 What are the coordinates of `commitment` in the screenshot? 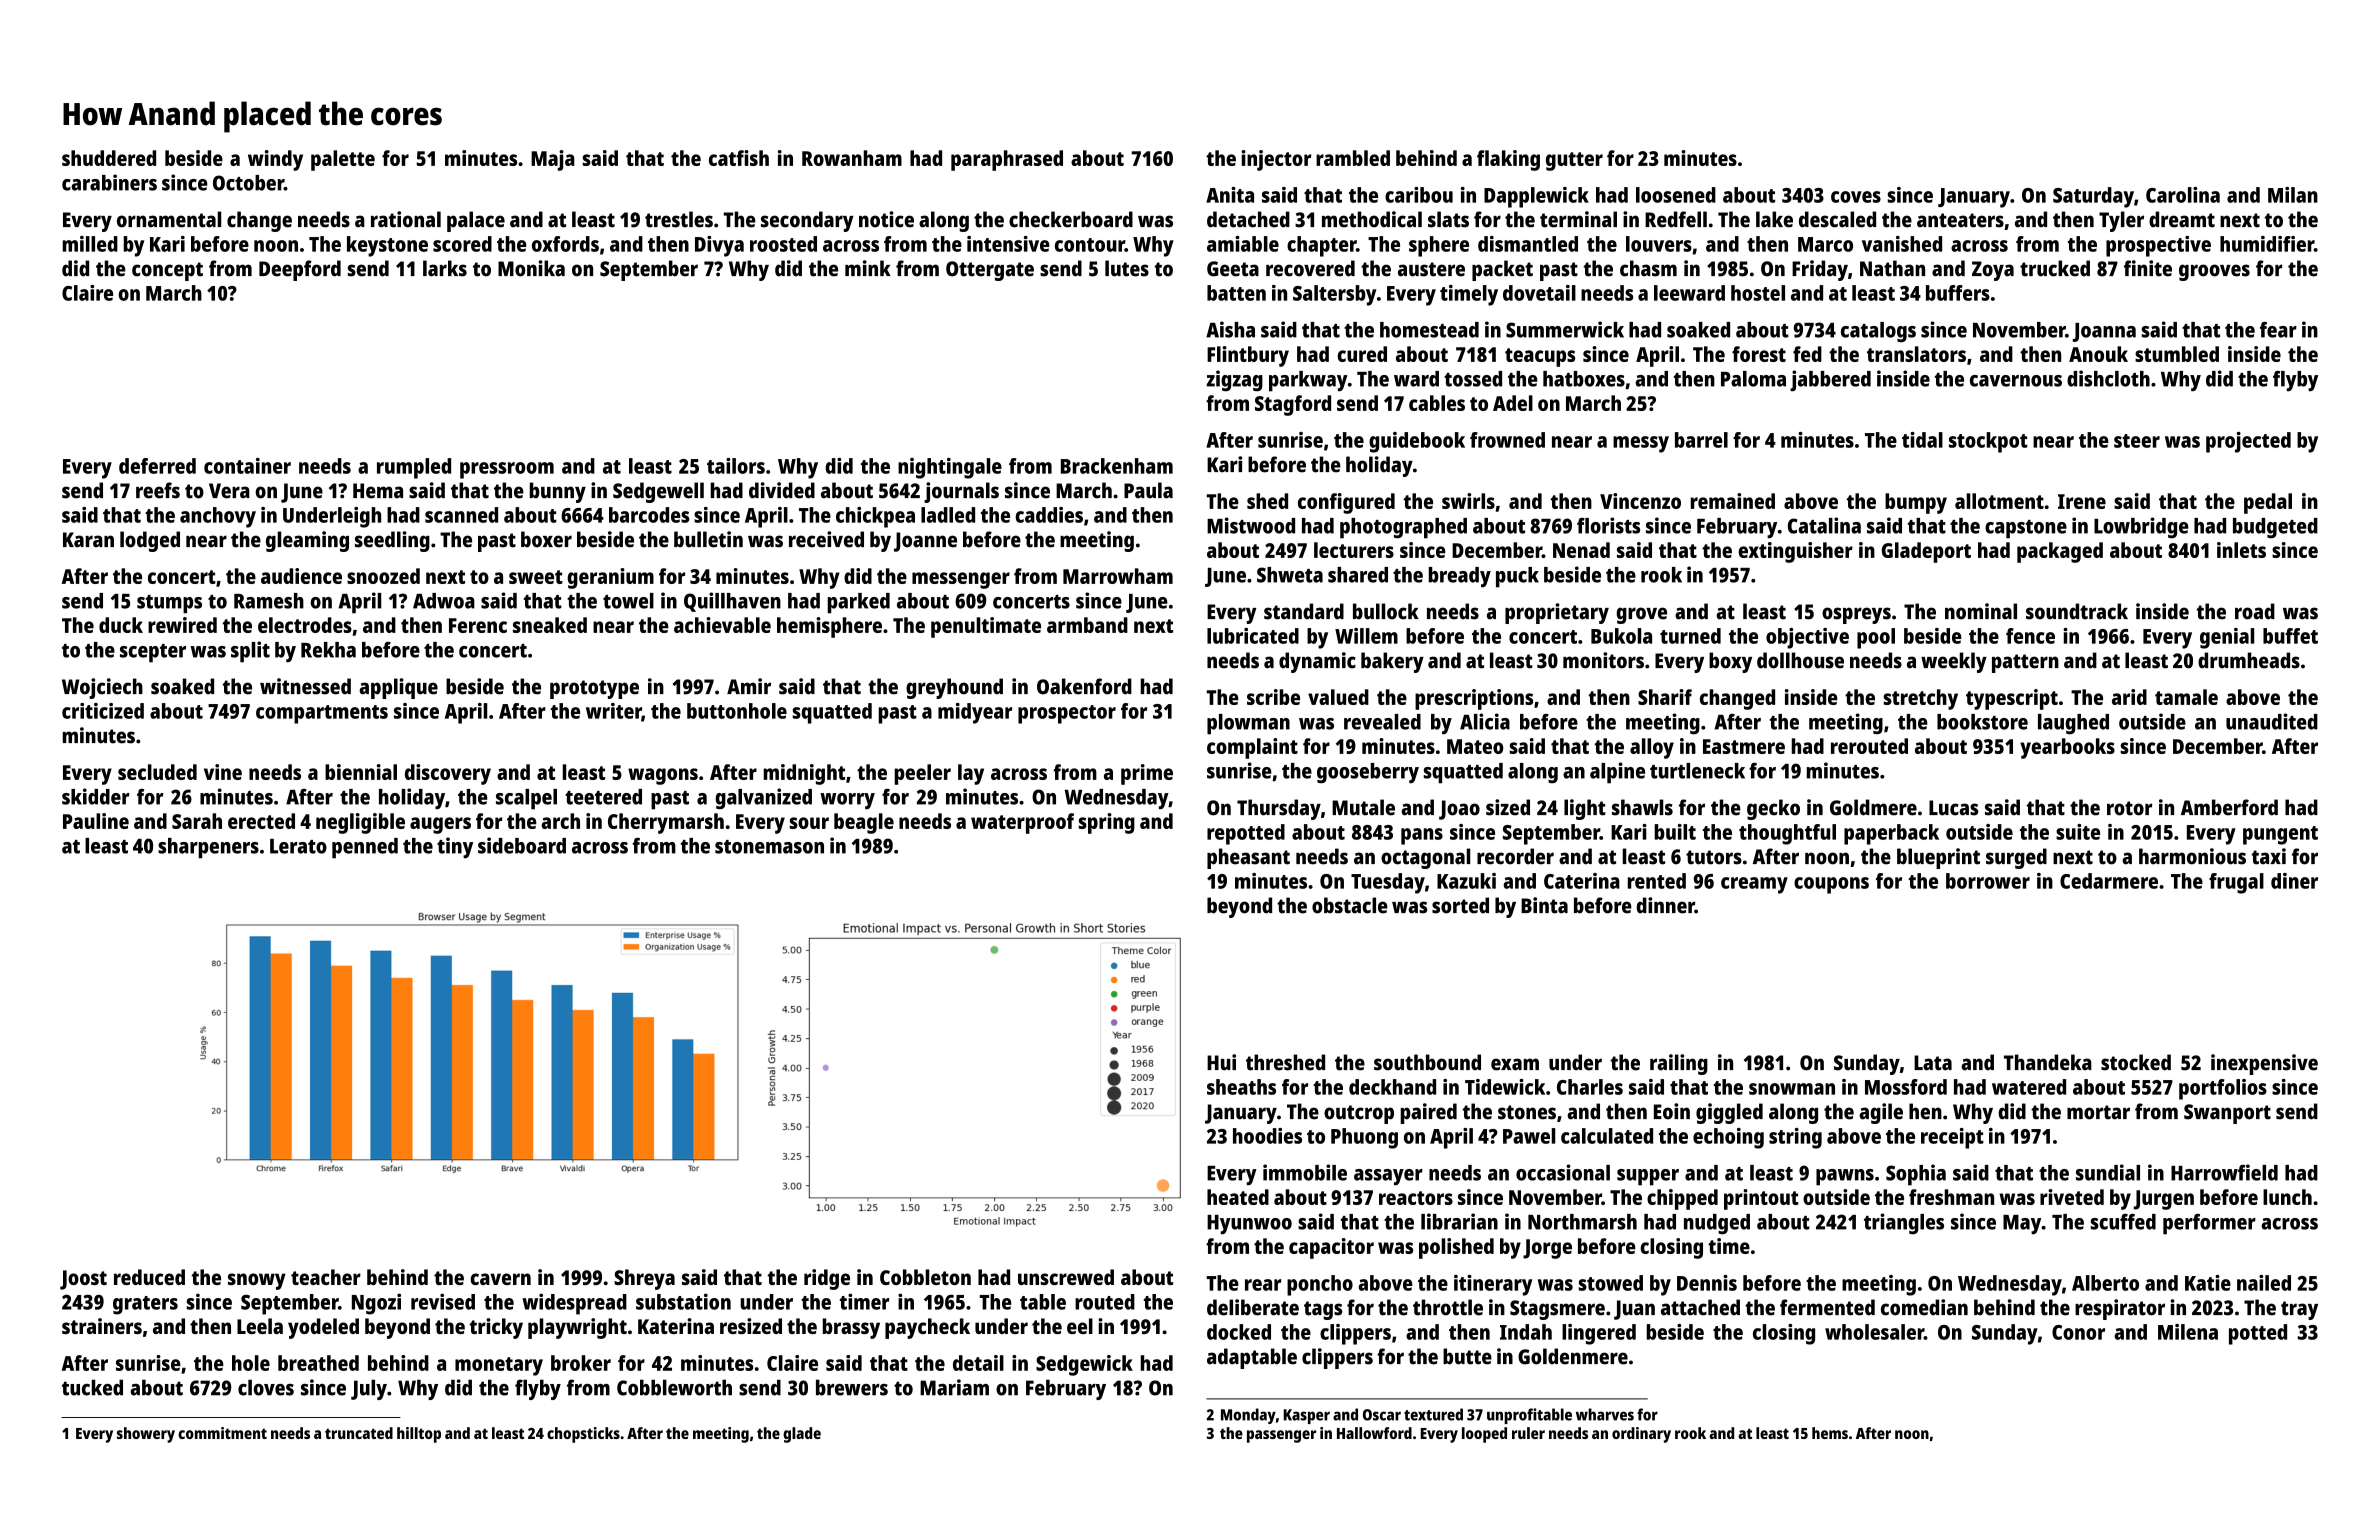 It's located at (222, 1433).
